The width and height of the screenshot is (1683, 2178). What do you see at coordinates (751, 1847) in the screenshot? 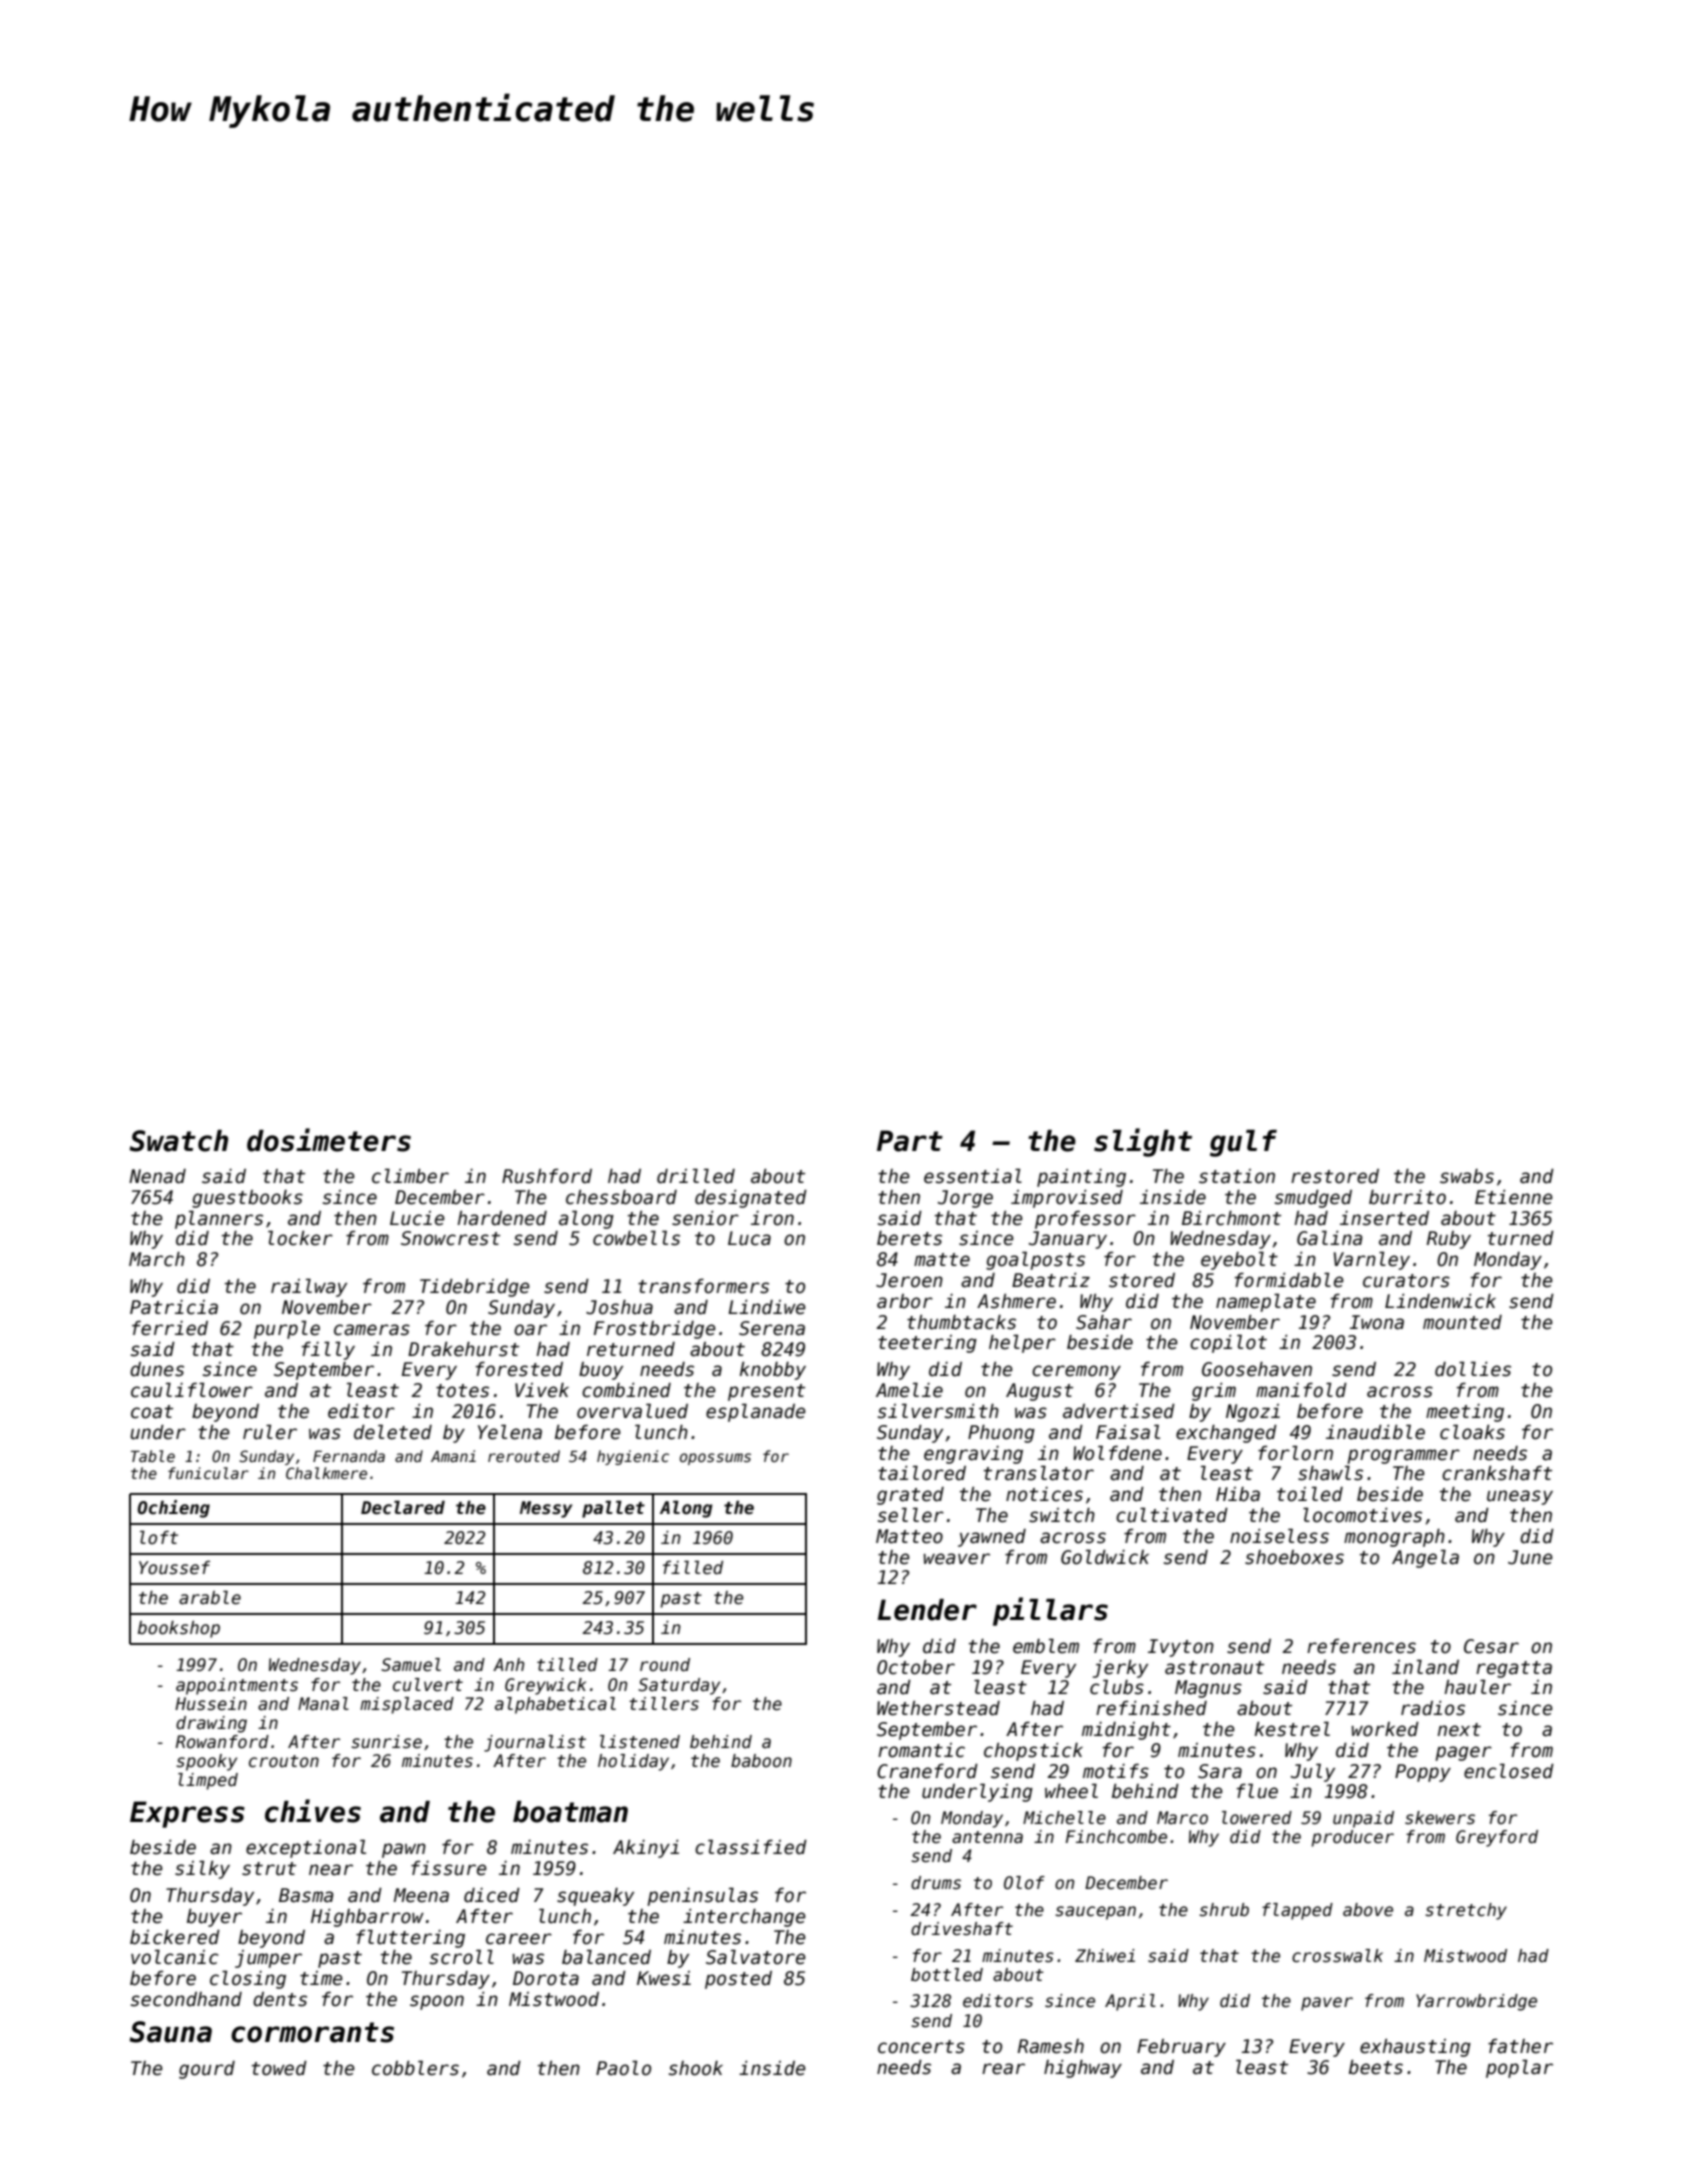
I see `classified` at bounding box center [751, 1847].
